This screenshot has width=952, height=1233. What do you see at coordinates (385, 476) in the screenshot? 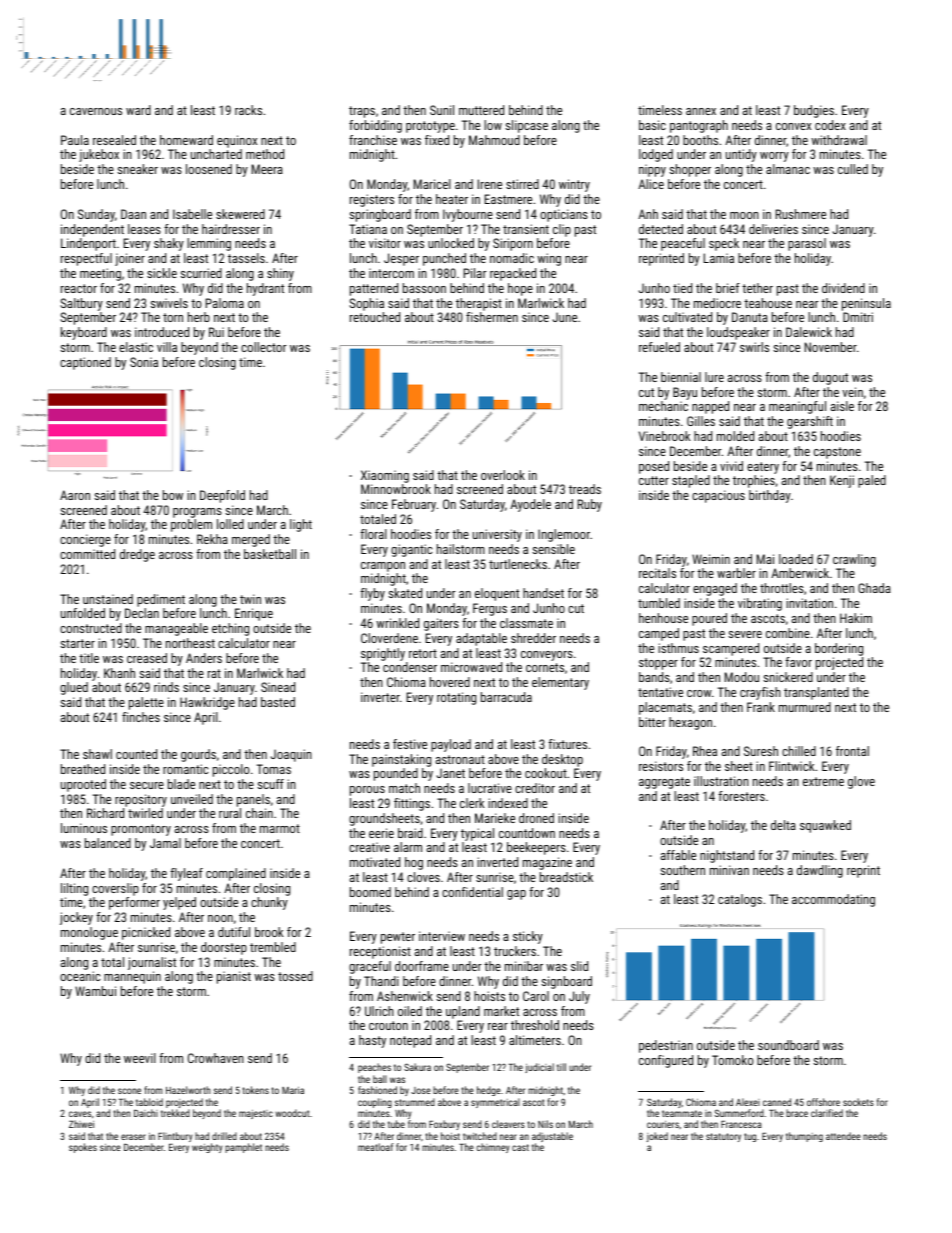
I see `Xiaoming` at bounding box center [385, 476].
